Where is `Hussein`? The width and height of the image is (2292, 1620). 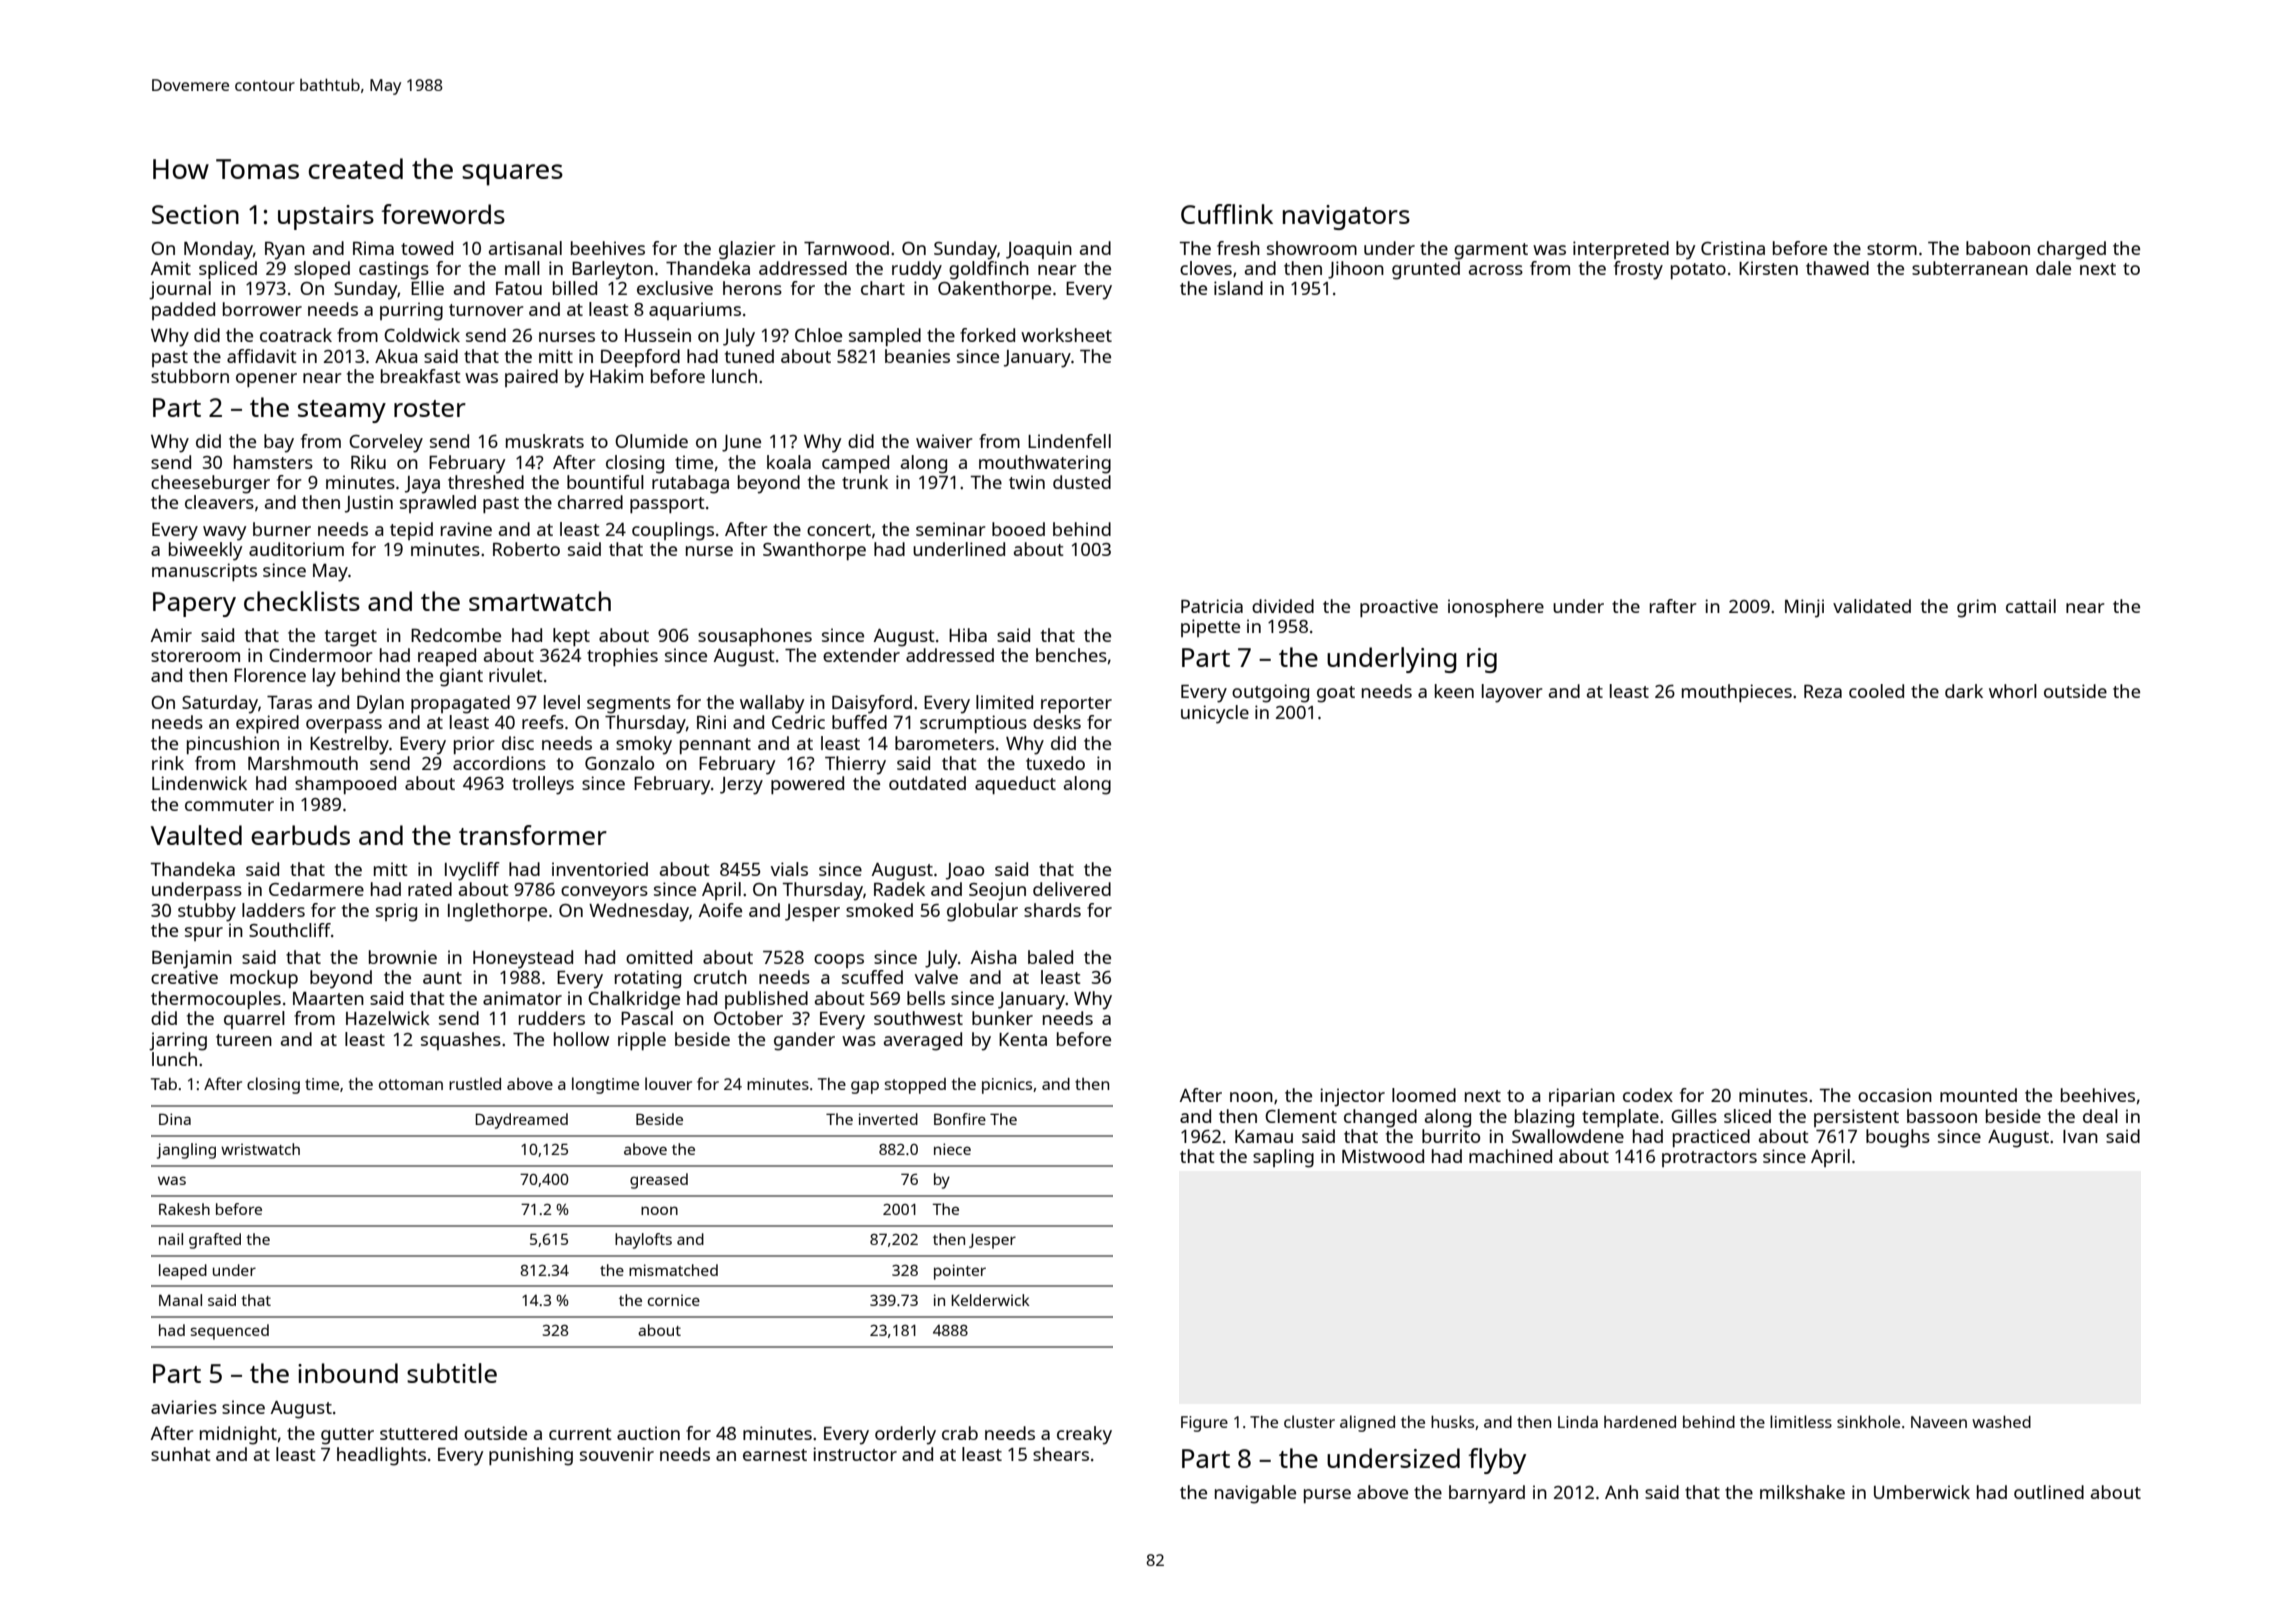
Hussein is located at coordinates (658, 335).
